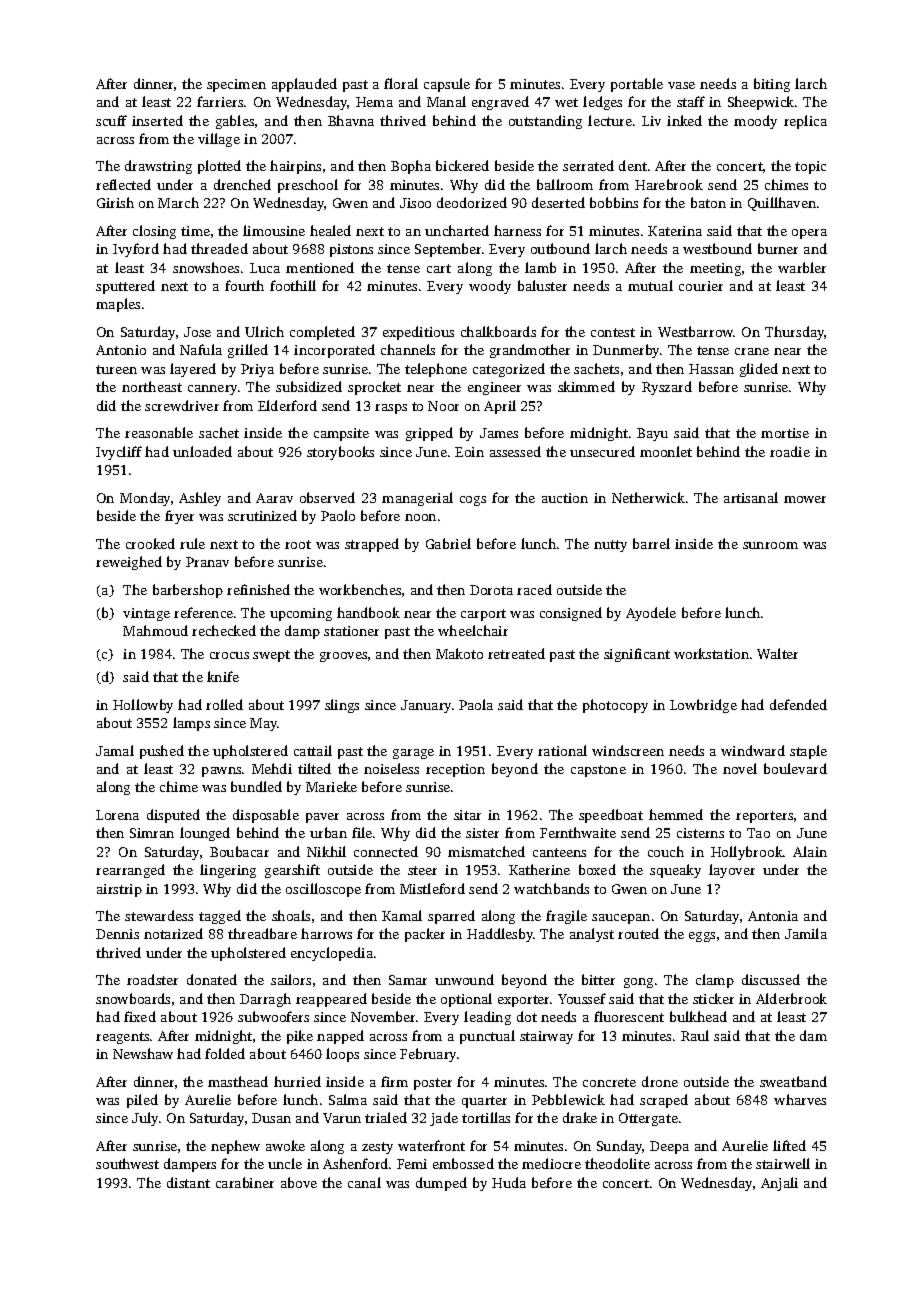 Image resolution: width=924 pixels, height=1308 pixels. Describe the element at coordinates (123, 184) in the image. I see `reflected` at that location.
